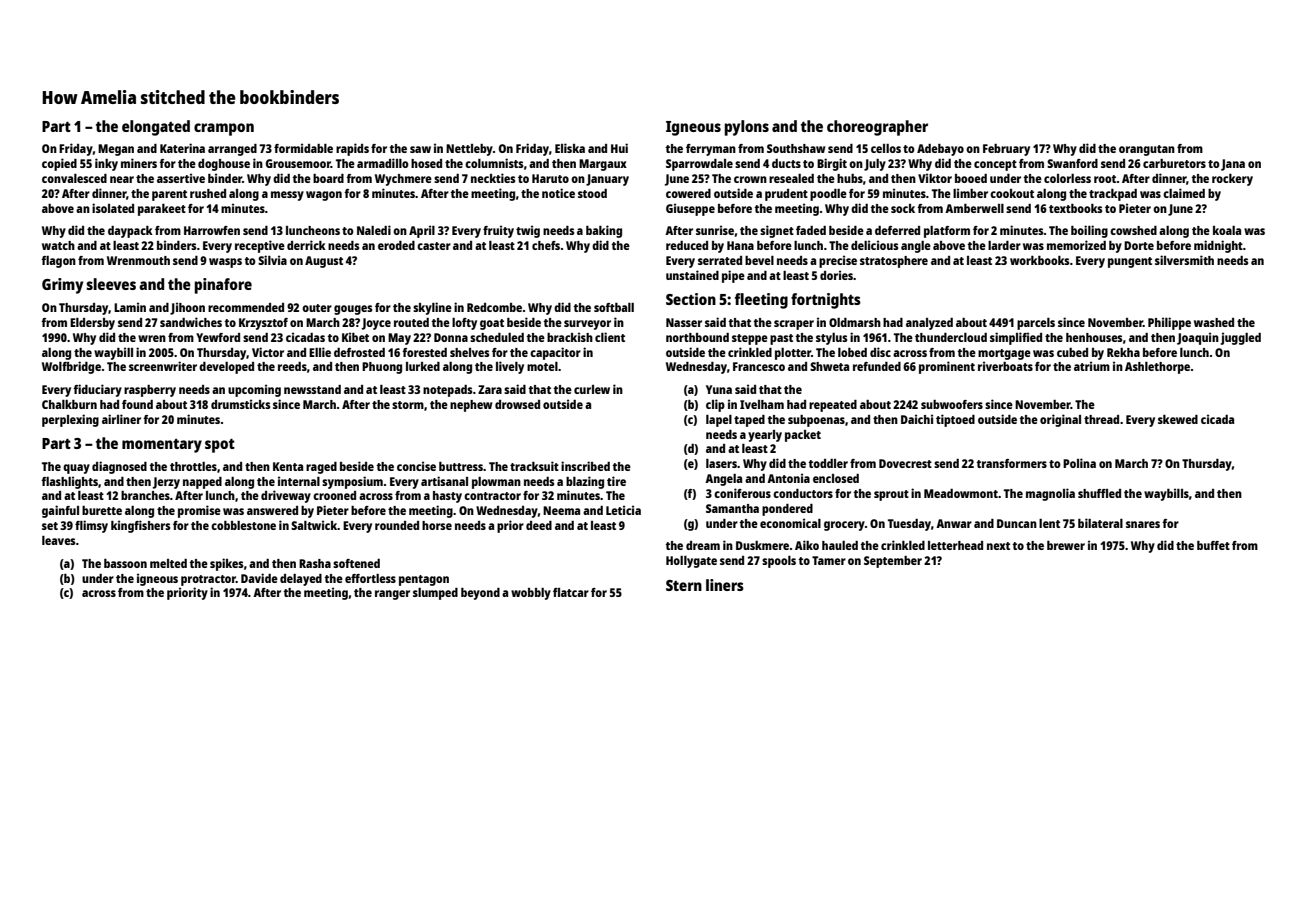 This screenshot has height=924, width=1308. I want to click on armadillo, so click(383, 163).
